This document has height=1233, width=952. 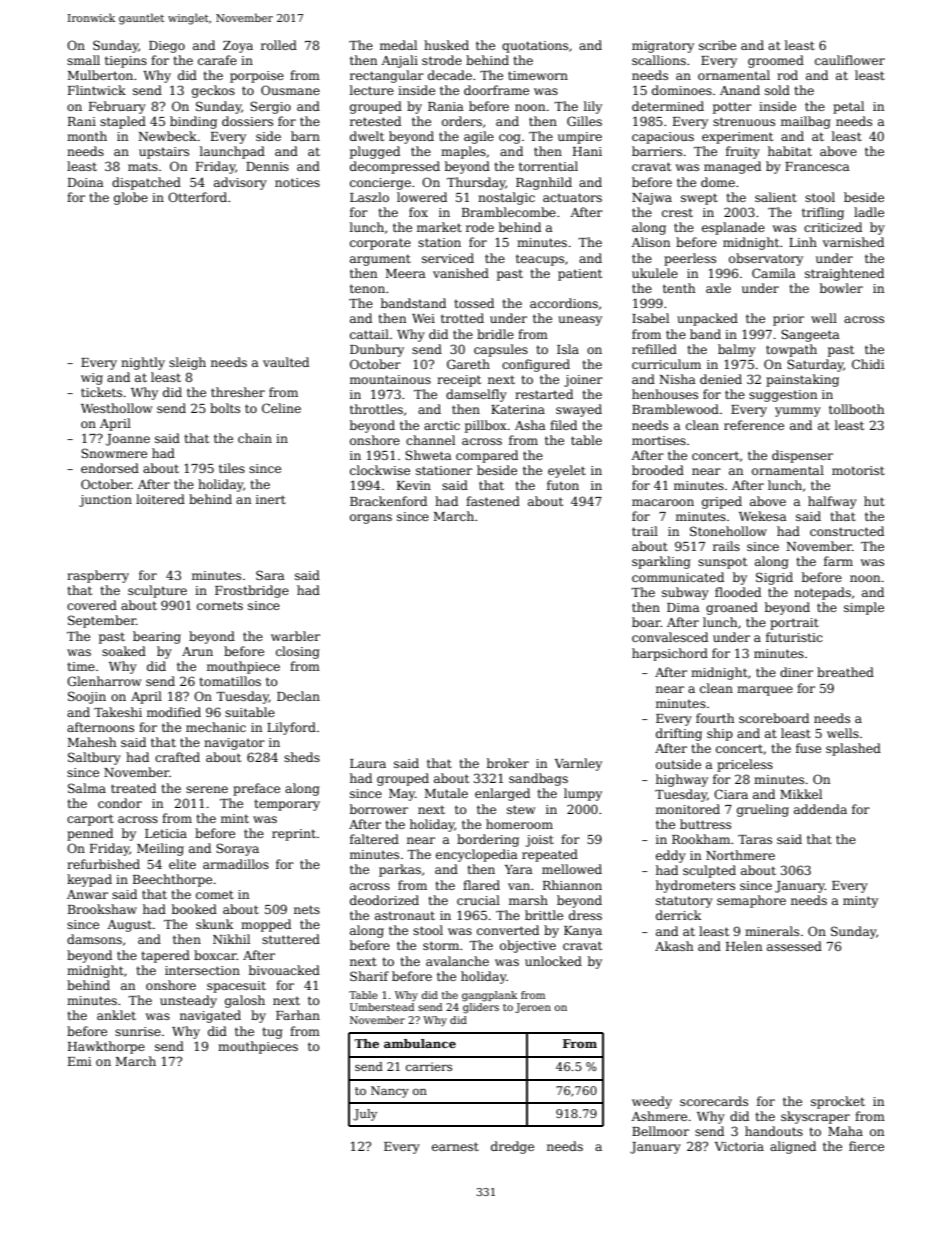 I want to click on constructed, so click(x=847, y=531).
